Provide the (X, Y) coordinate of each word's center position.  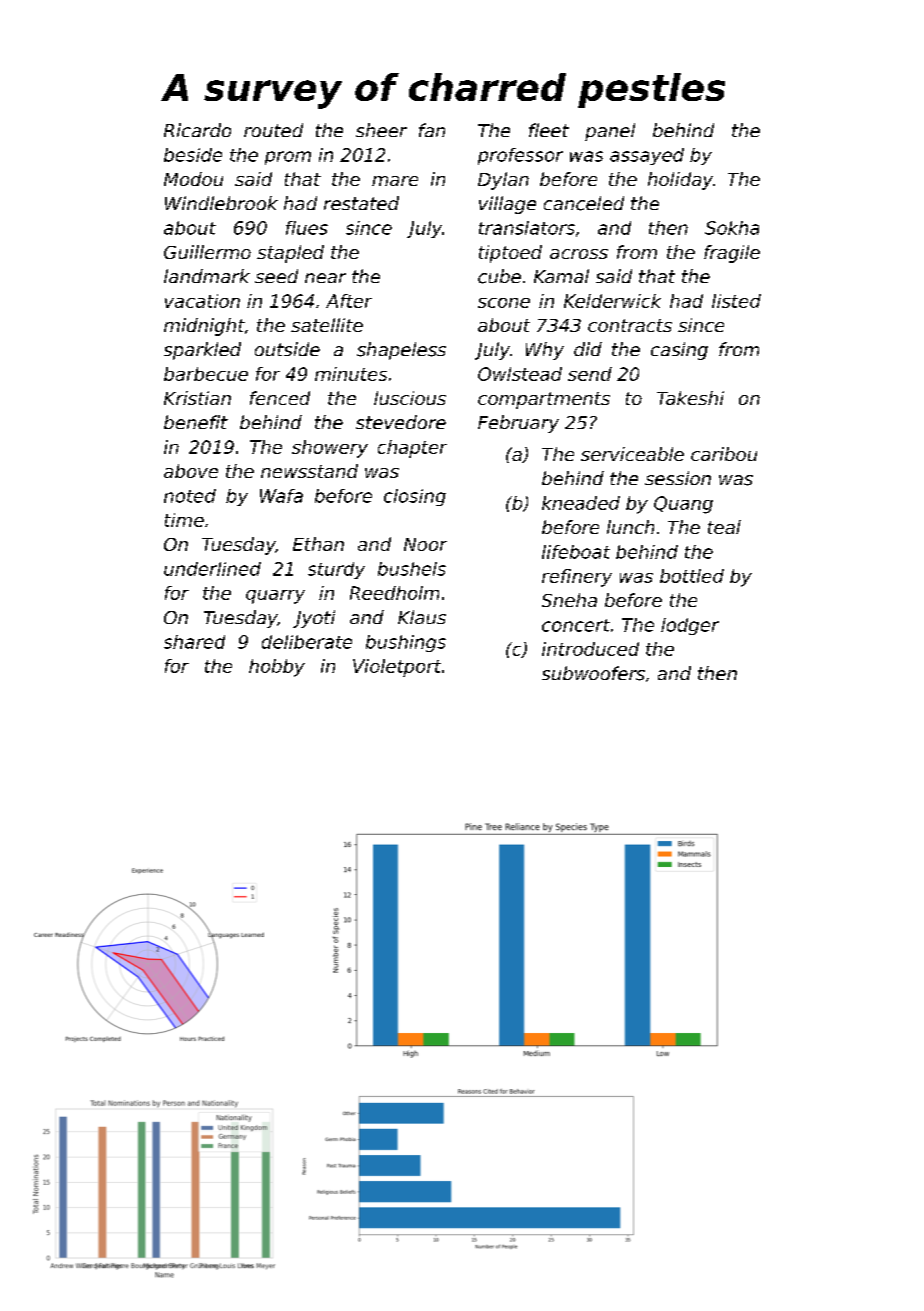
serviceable (632, 454)
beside (193, 155)
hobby (277, 668)
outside (287, 349)
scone (504, 303)
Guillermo (207, 252)
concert (576, 625)
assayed (647, 156)
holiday (680, 181)
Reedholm (394, 593)
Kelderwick (612, 301)
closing (415, 497)
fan (432, 130)
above (191, 471)
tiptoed (510, 254)
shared (194, 642)
